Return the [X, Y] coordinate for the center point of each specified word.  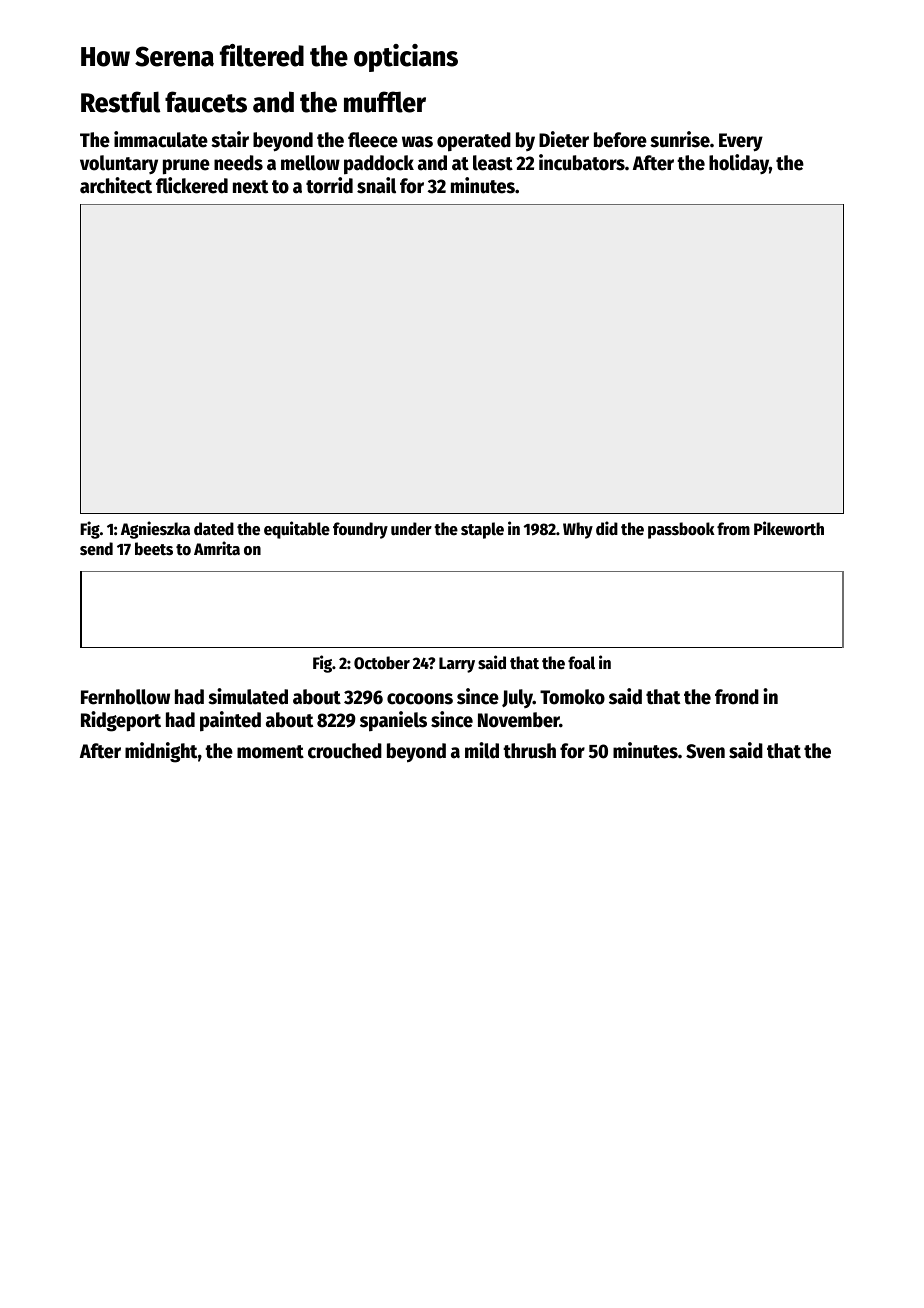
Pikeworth [789, 528]
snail [376, 185]
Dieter [564, 139]
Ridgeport [121, 721]
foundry [360, 530]
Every [741, 142]
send [96, 549]
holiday [739, 164]
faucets [206, 102]
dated [214, 529]
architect [116, 185]
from [733, 529]
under [411, 529]
